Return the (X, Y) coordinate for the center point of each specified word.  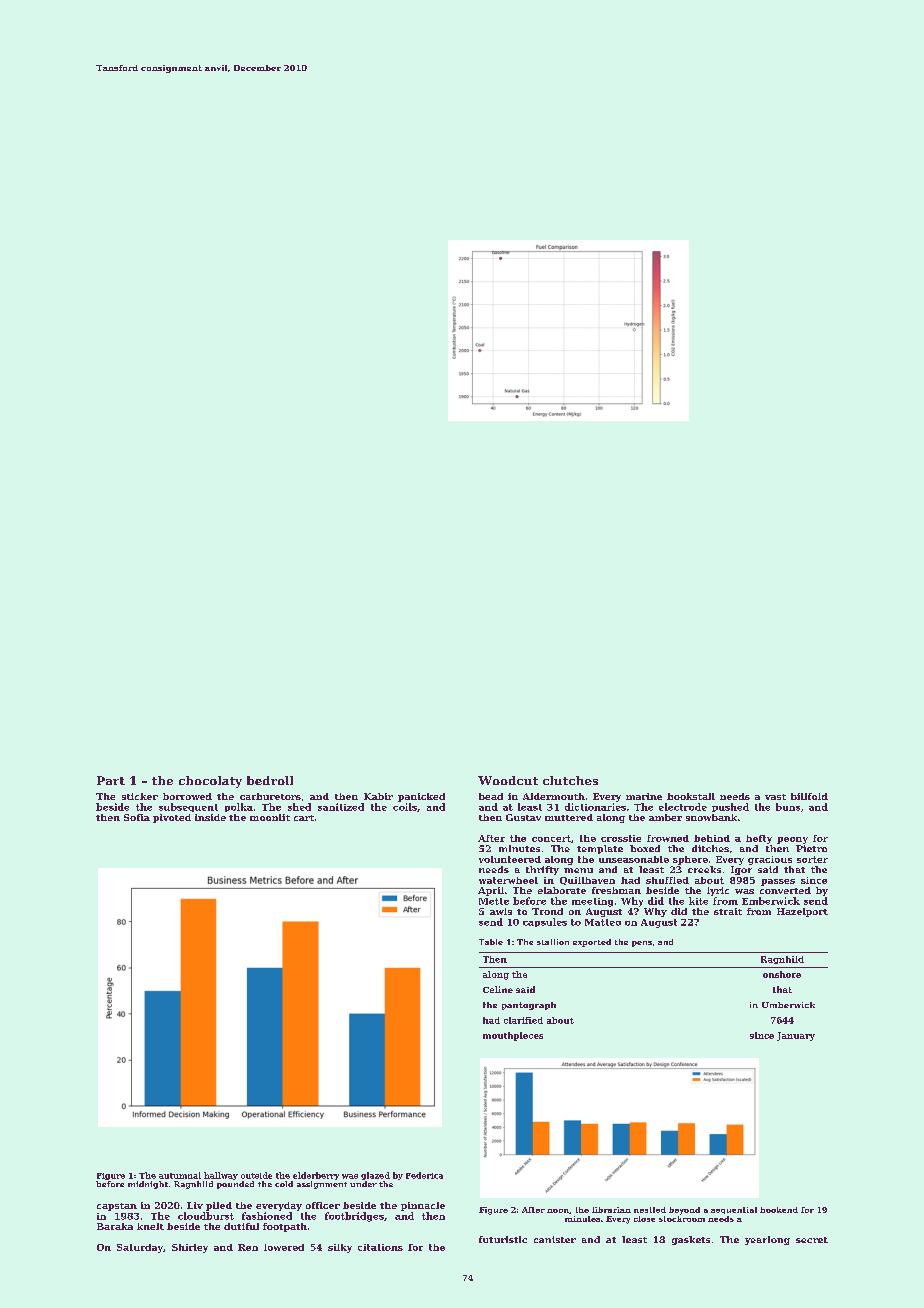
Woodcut (508, 780)
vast (775, 797)
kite (698, 901)
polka (239, 807)
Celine (498, 989)
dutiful (241, 1226)
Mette (494, 901)
